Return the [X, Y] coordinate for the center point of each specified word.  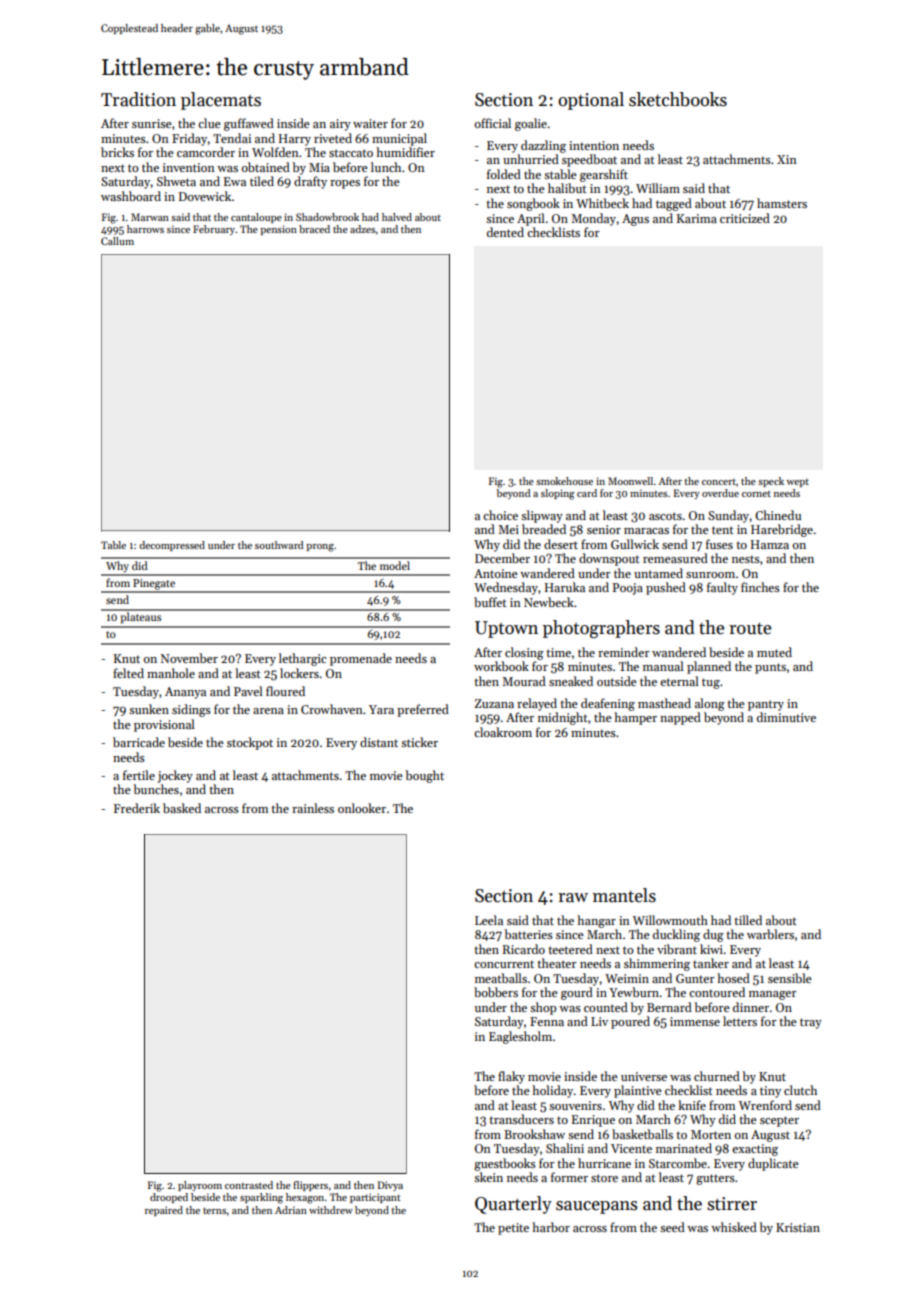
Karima [697, 218]
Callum [117, 241]
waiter [370, 123]
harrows [145, 229]
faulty [722, 588]
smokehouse [564, 481]
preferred [423, 710]
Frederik [137, 808]
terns [214, 1211]
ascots [665, 516]
